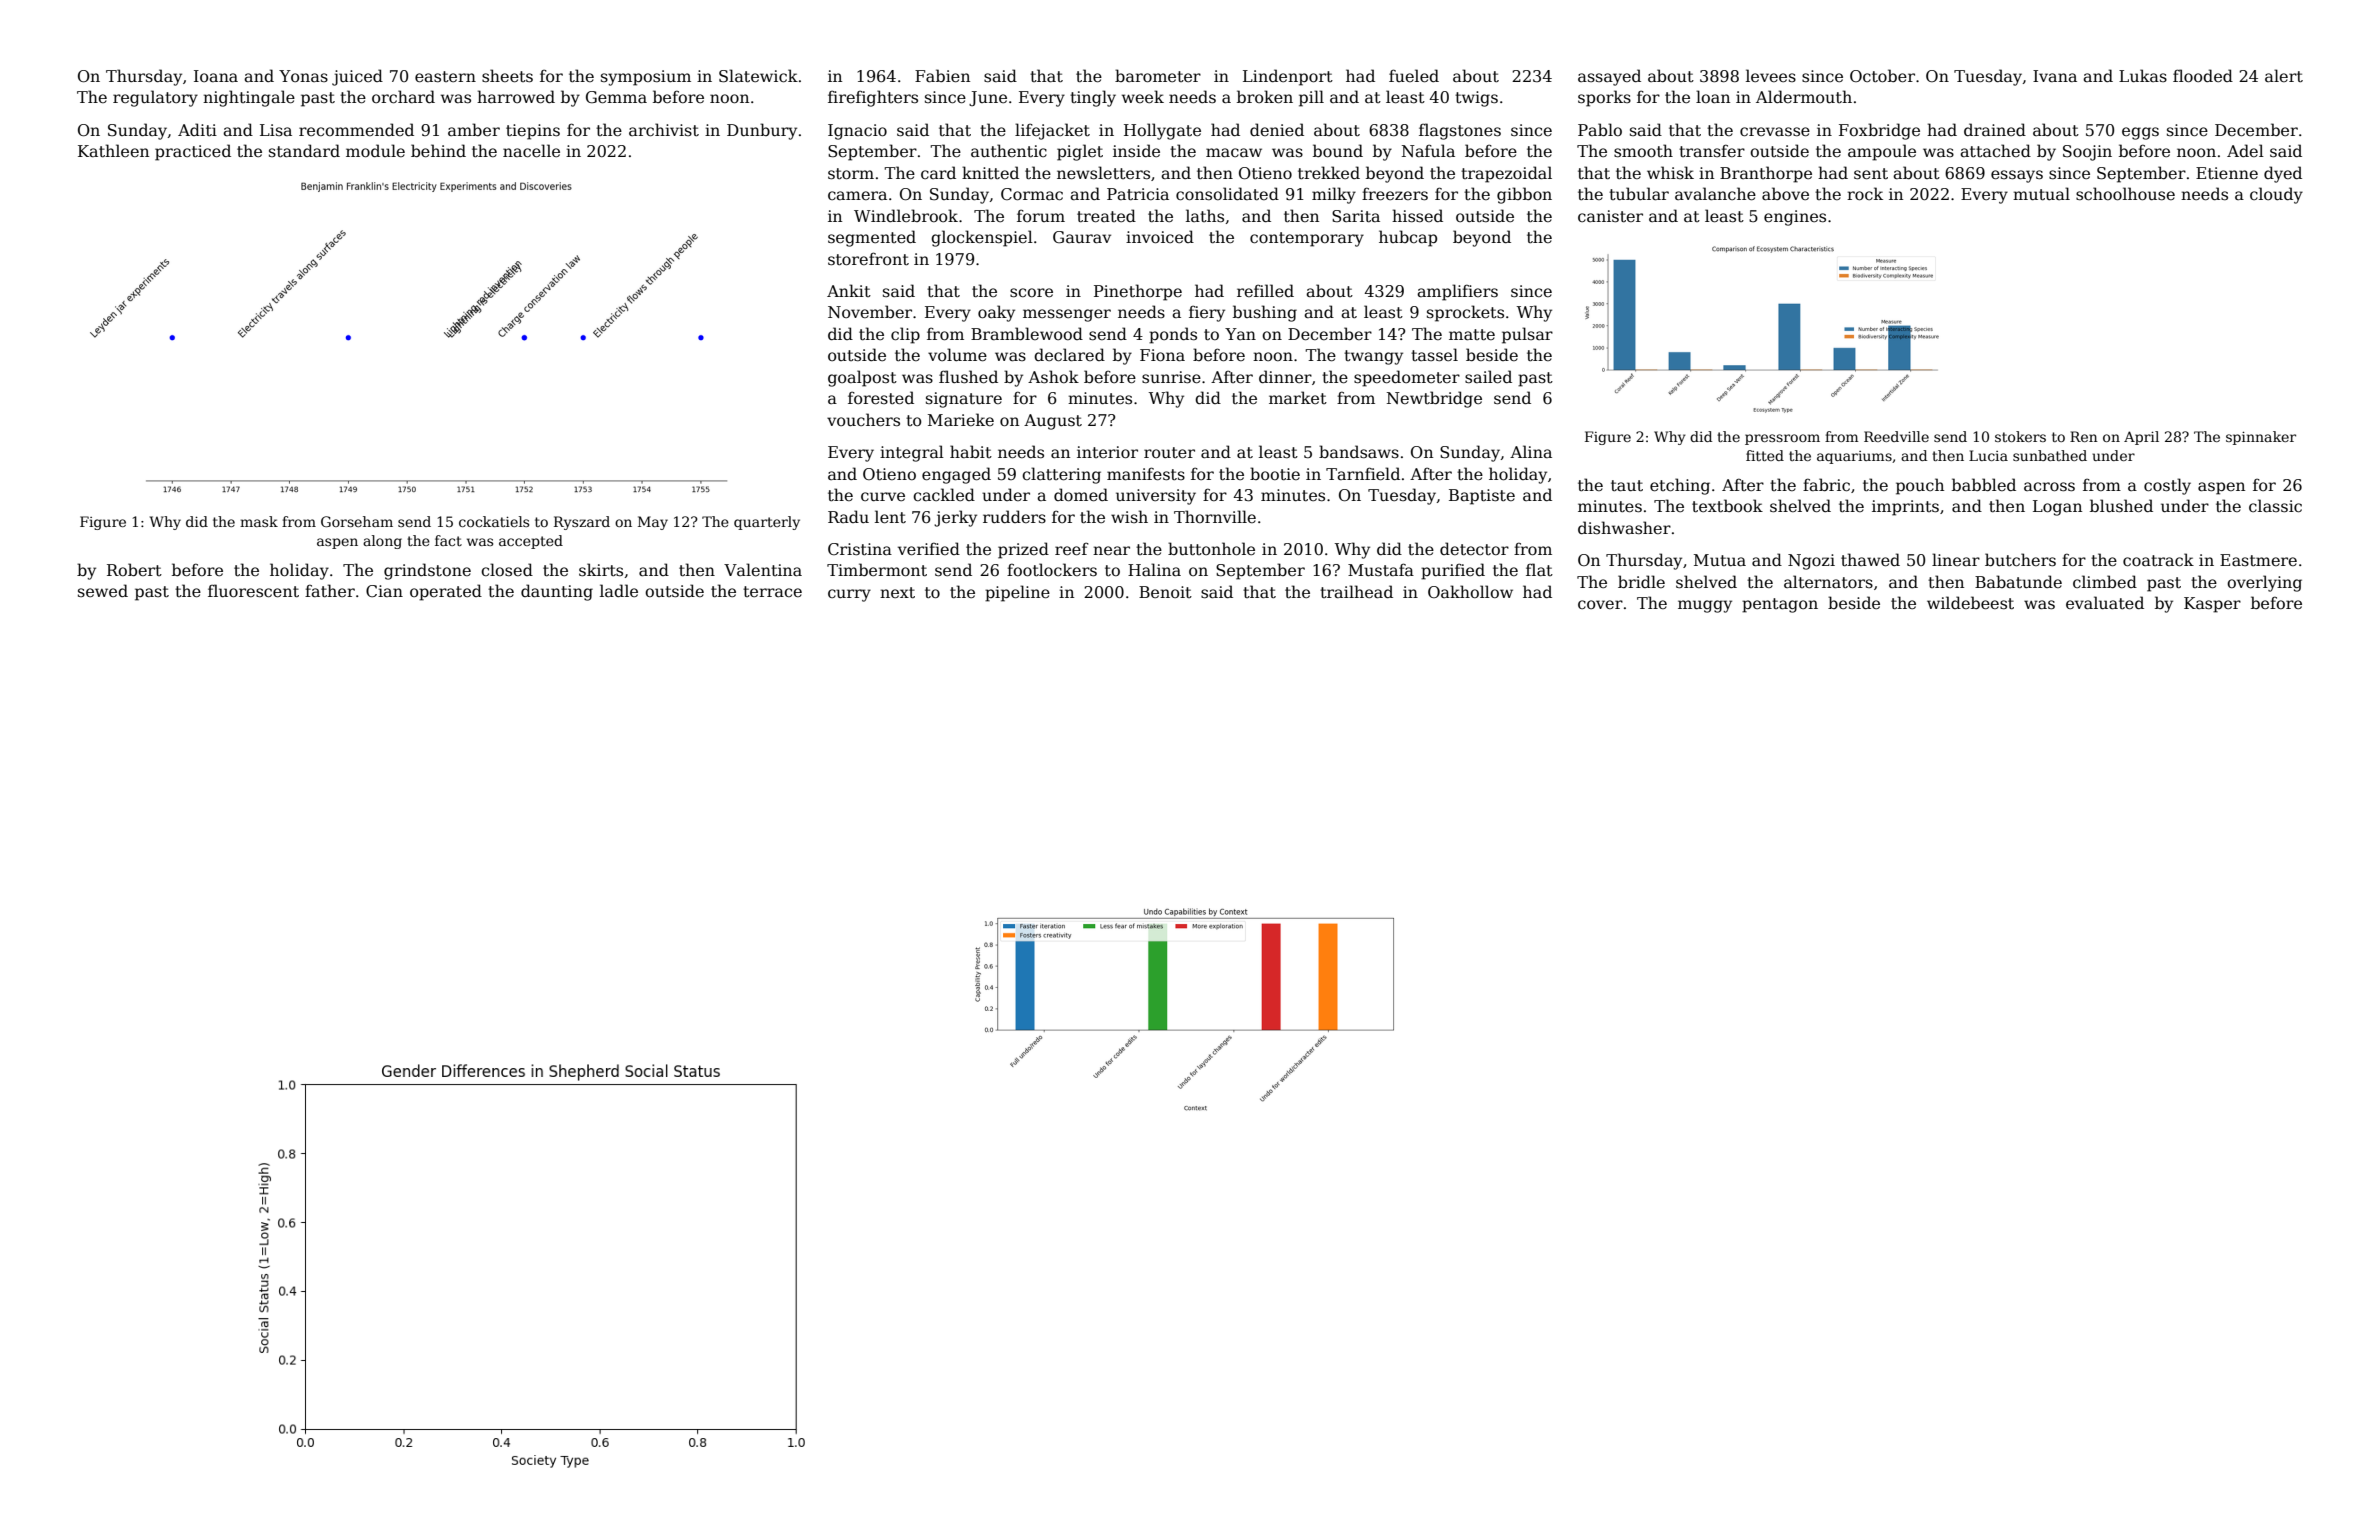 The width and height of the page is (2380, 1540). Describe the element at coordinates (1780, 605) in the page. I see `pentagon` at that location.
